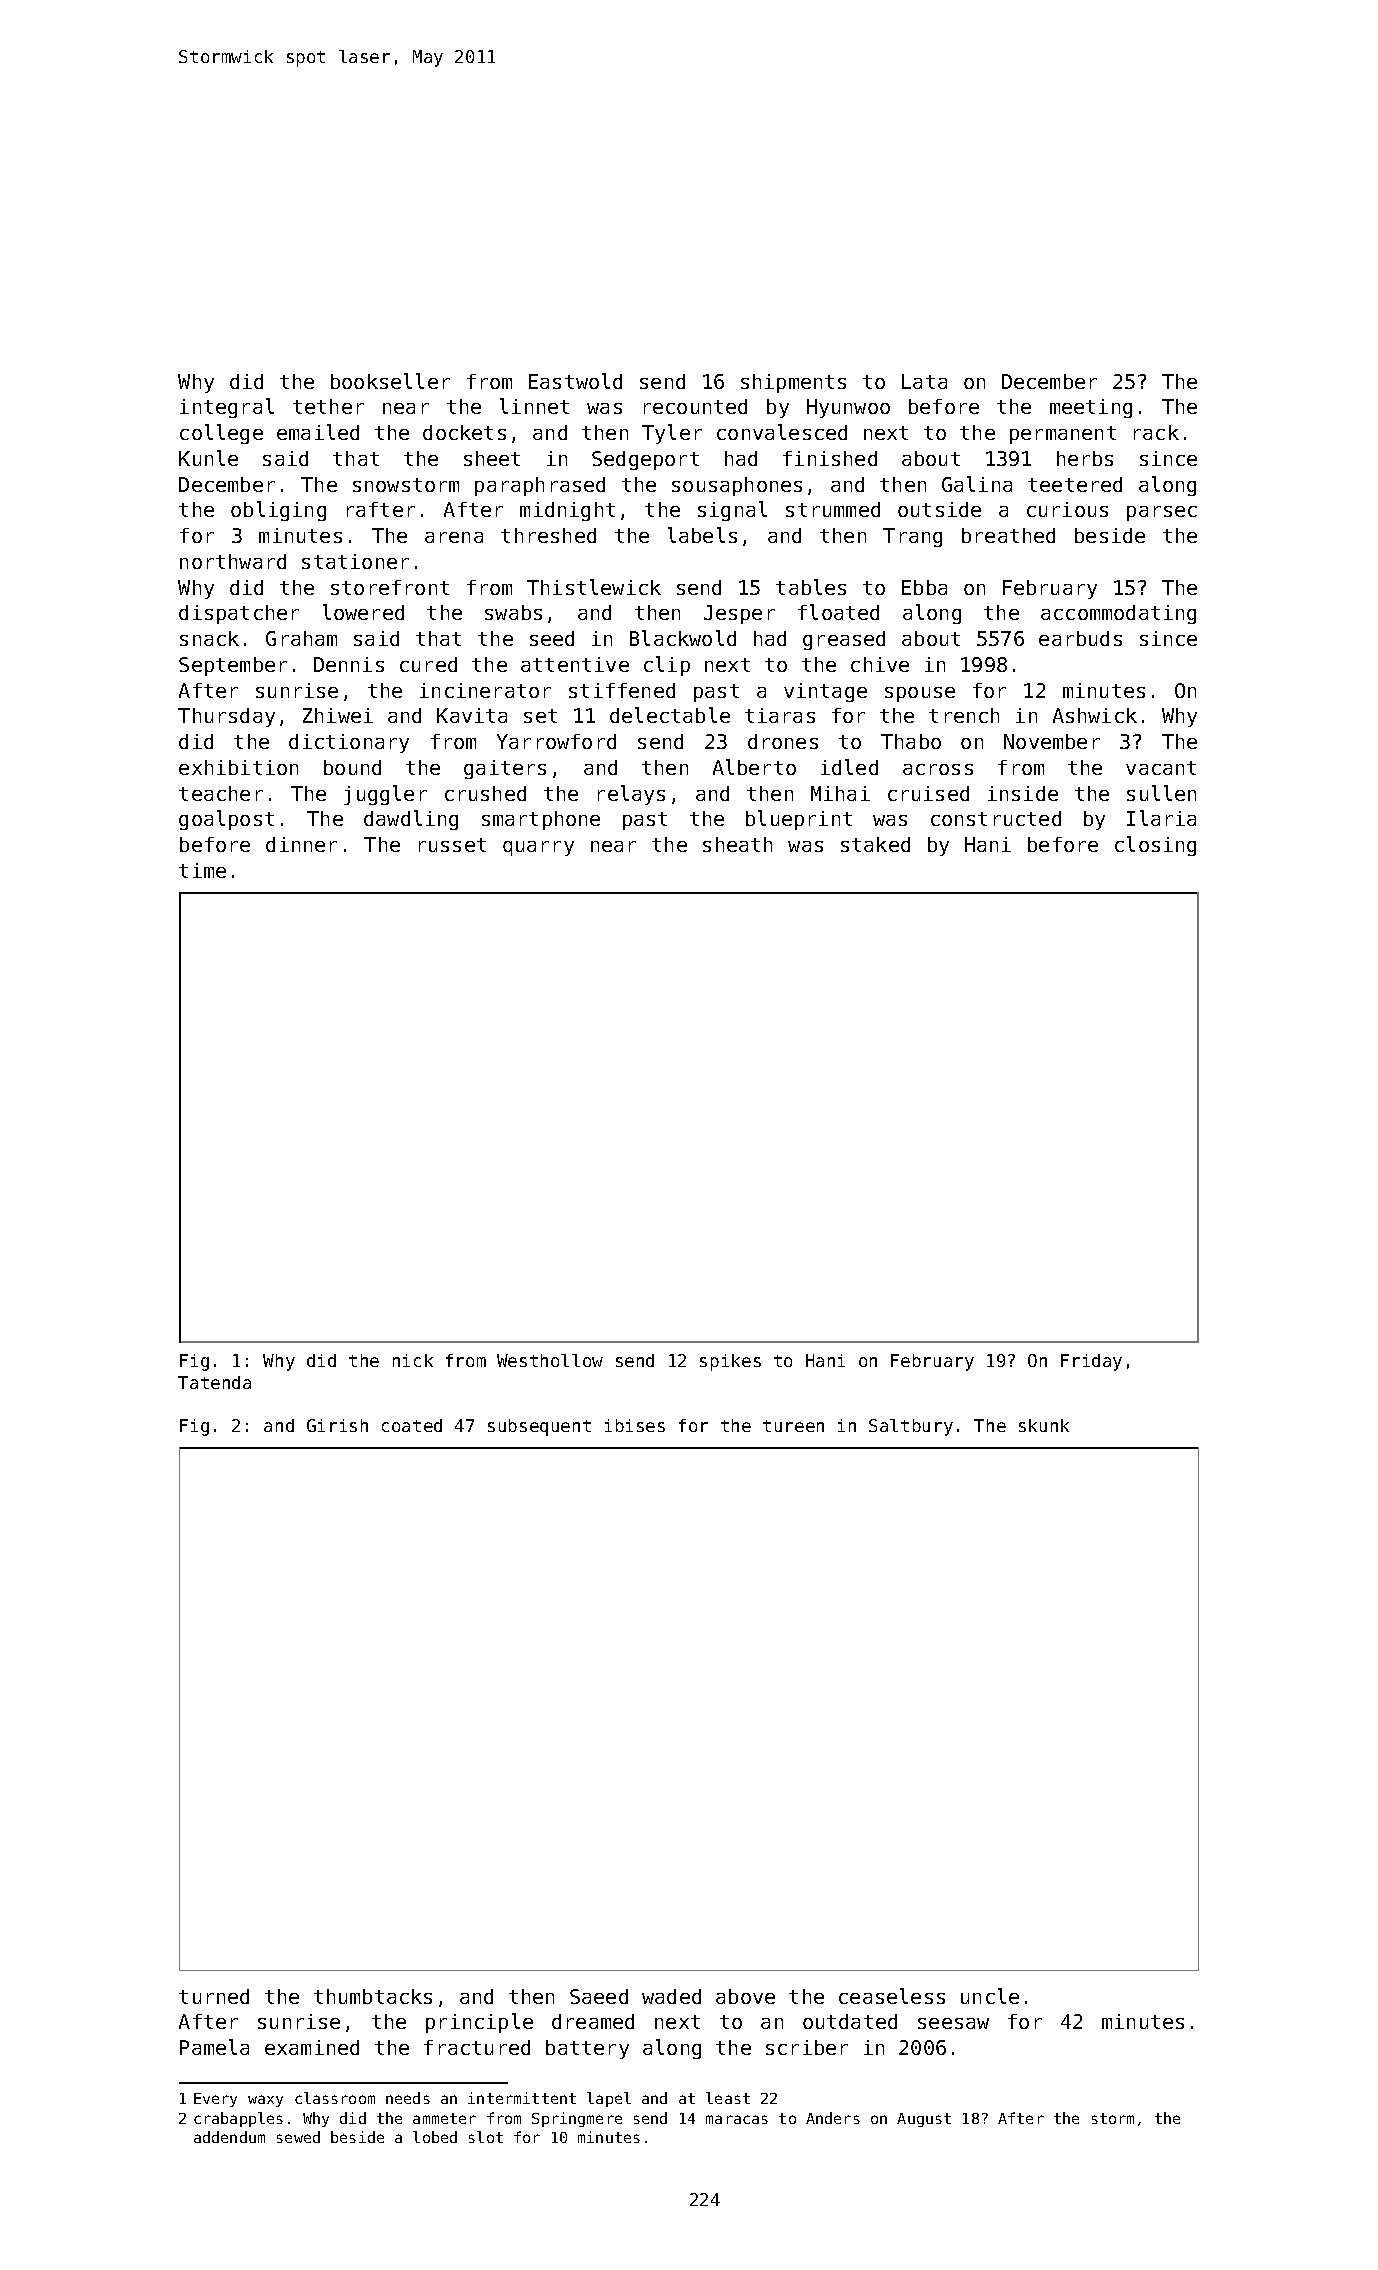 The height and width of the screenshot is (2270, 1378). I want to click on spikes, so click(730, 1362).
